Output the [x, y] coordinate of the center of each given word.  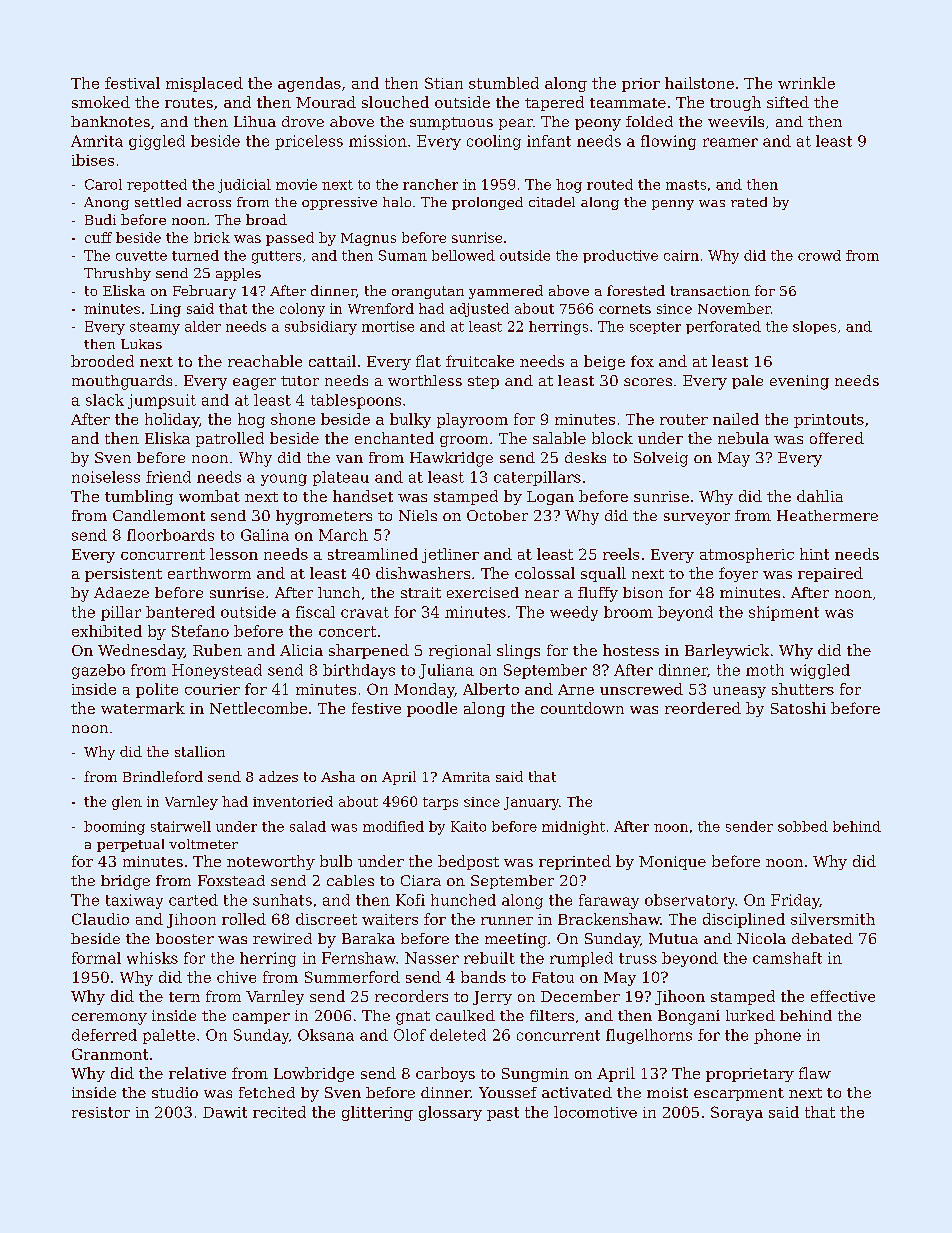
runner [507, 921]
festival [132, 83]
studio [175, 1092]
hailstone [699, 83]
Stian [444, 83]
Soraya [737, 1113]
